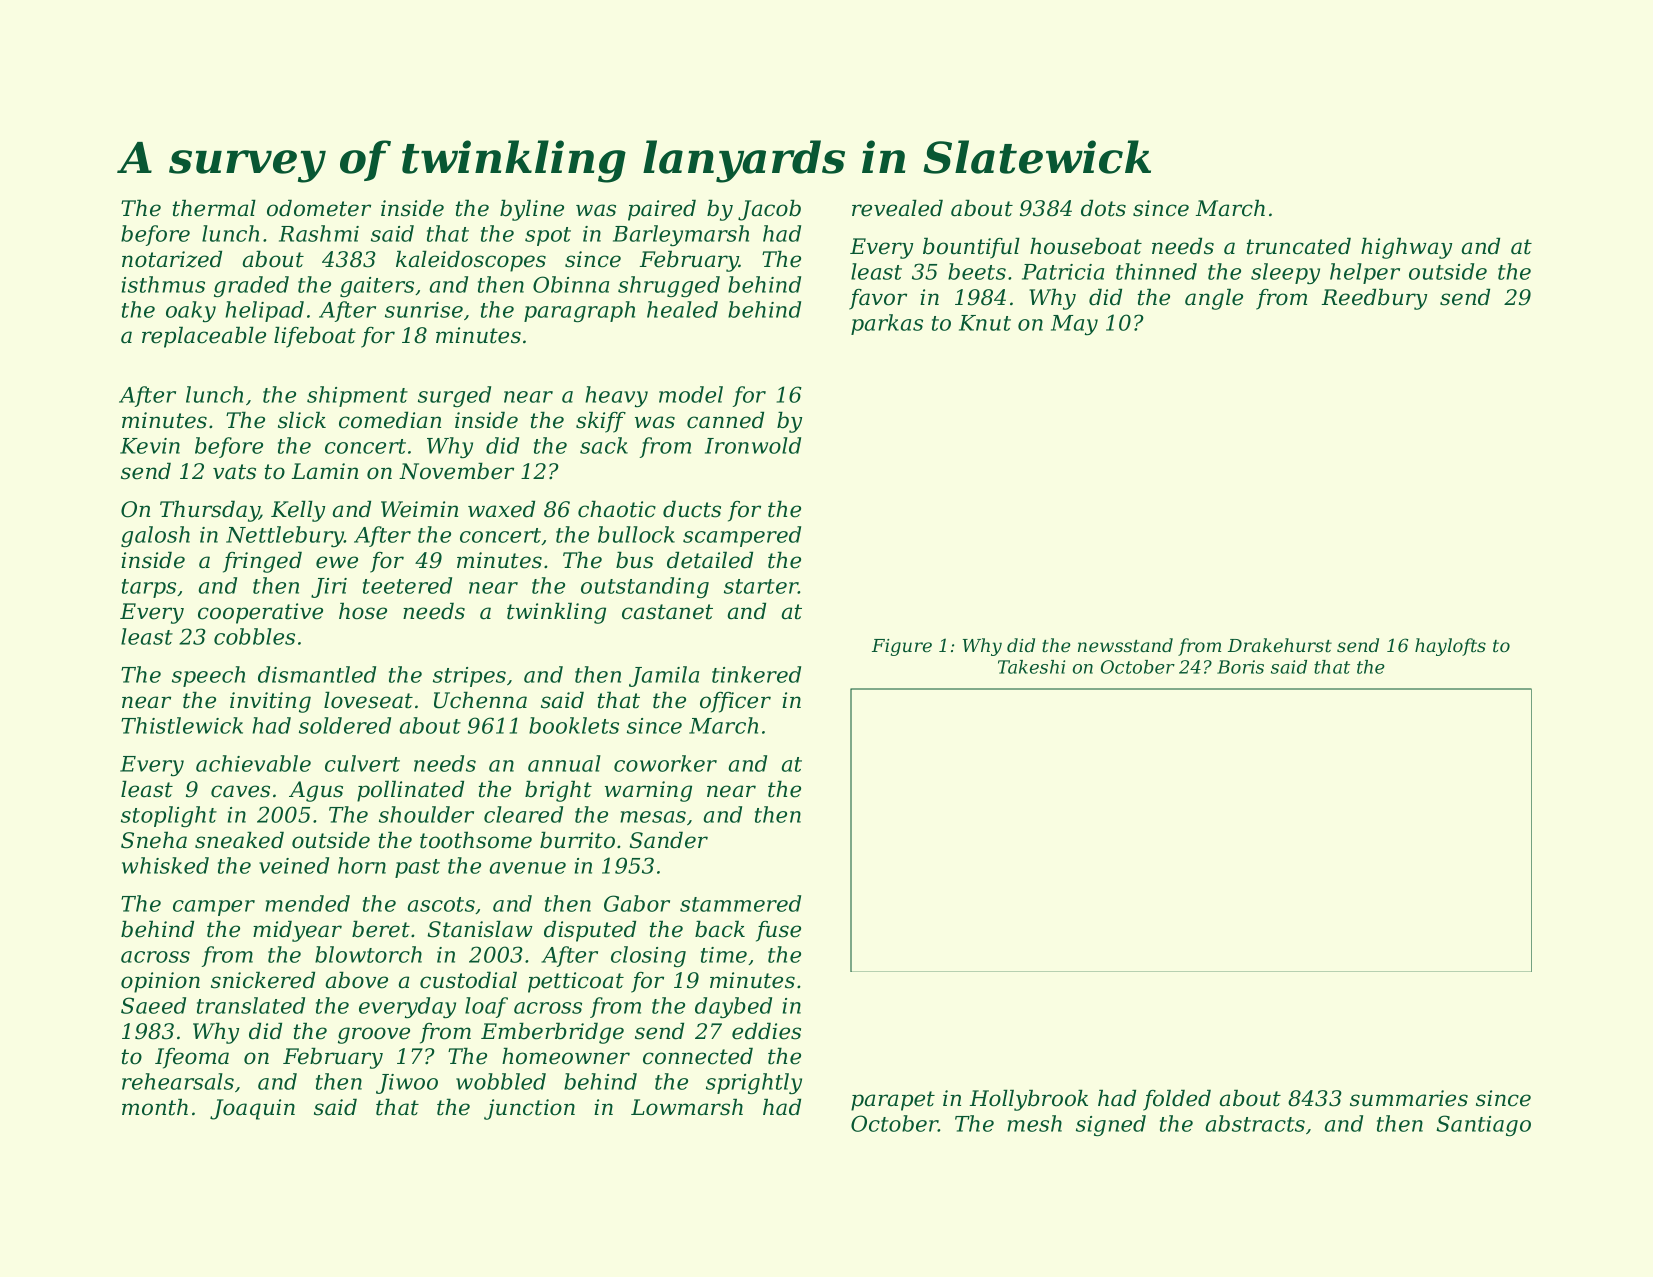  What do you see at coordinates (893, 1101) in the screenshot?
I see `parapet` at bounding box center [893, 1101].
